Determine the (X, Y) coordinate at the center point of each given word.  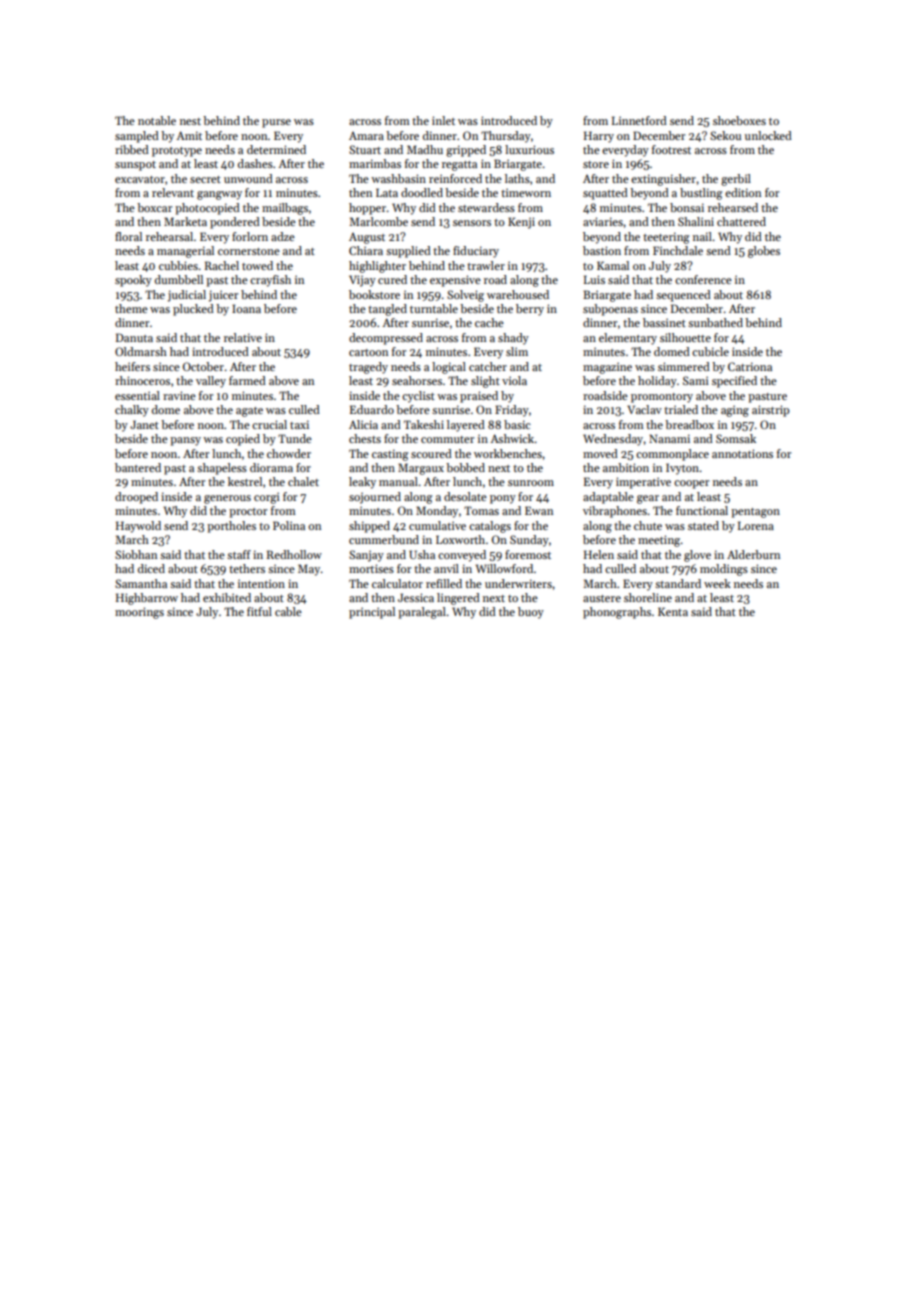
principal (372, 613)
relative (243, 337)
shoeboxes (739, 120)
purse (276, 123)
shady (513, 339)
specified (734, 382)
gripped (466, 151)
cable (288, 611)
